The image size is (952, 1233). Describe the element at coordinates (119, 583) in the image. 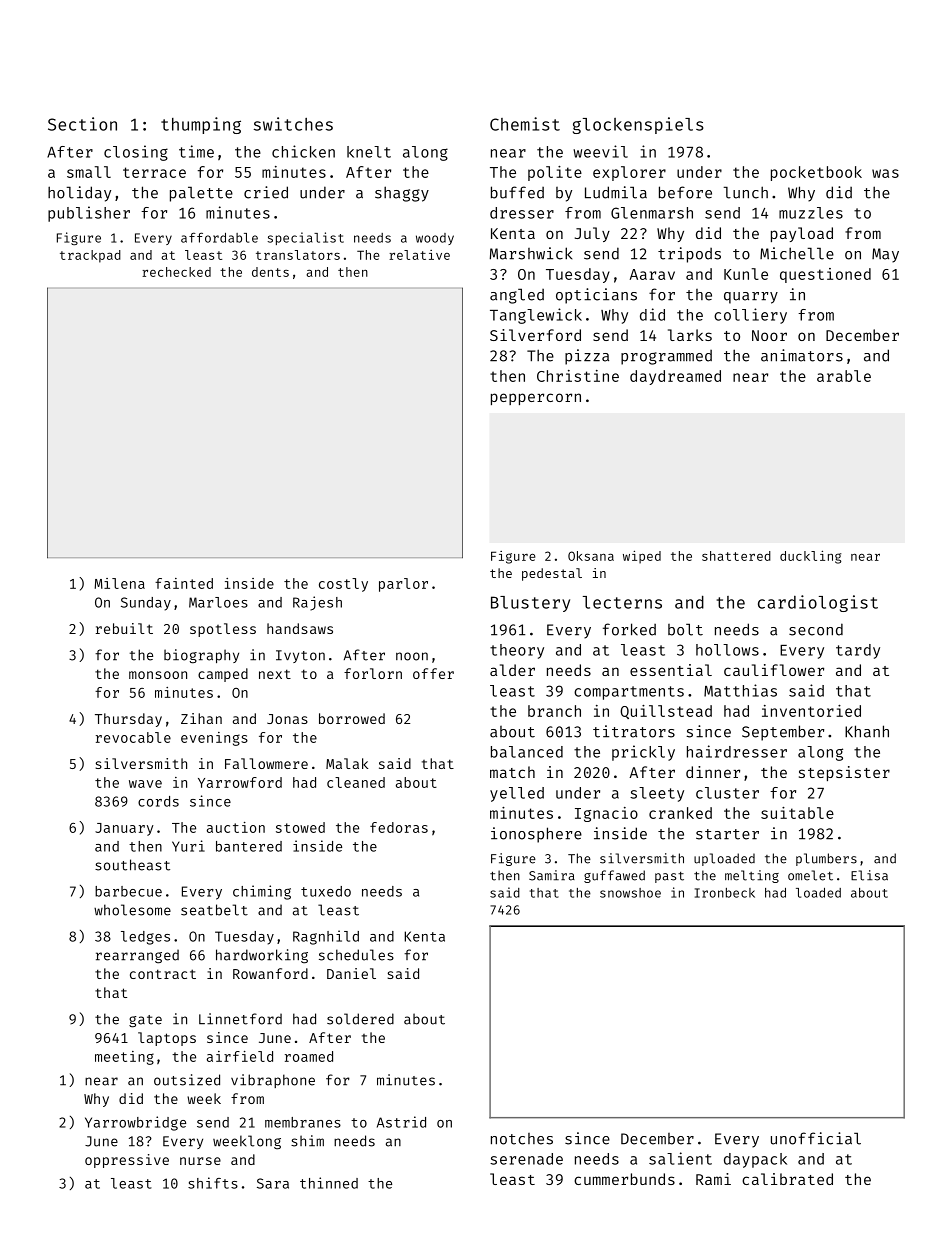

I see `Milena` at that location.
